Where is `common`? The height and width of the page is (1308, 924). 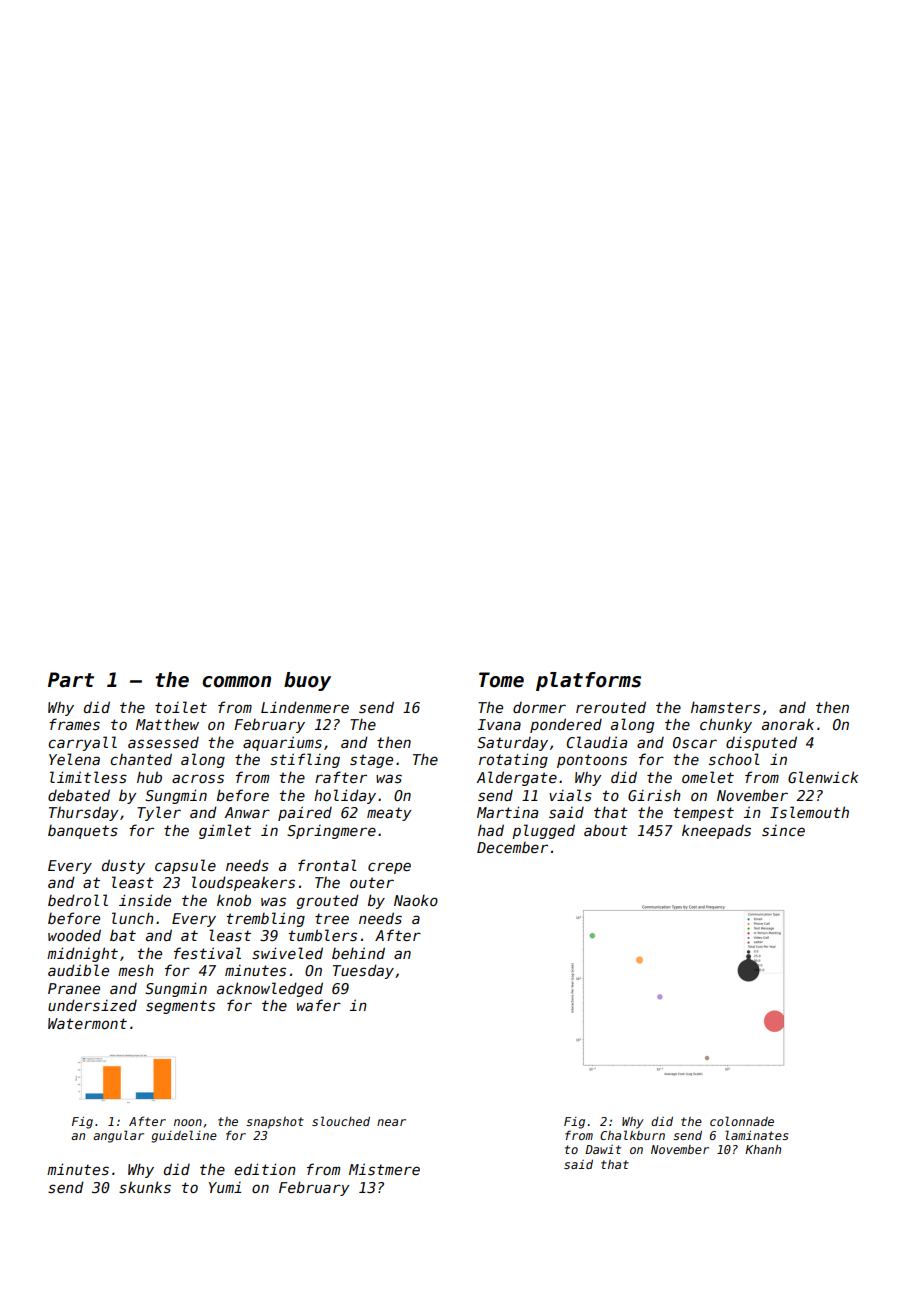
common is located at coordinates (236, 682).
